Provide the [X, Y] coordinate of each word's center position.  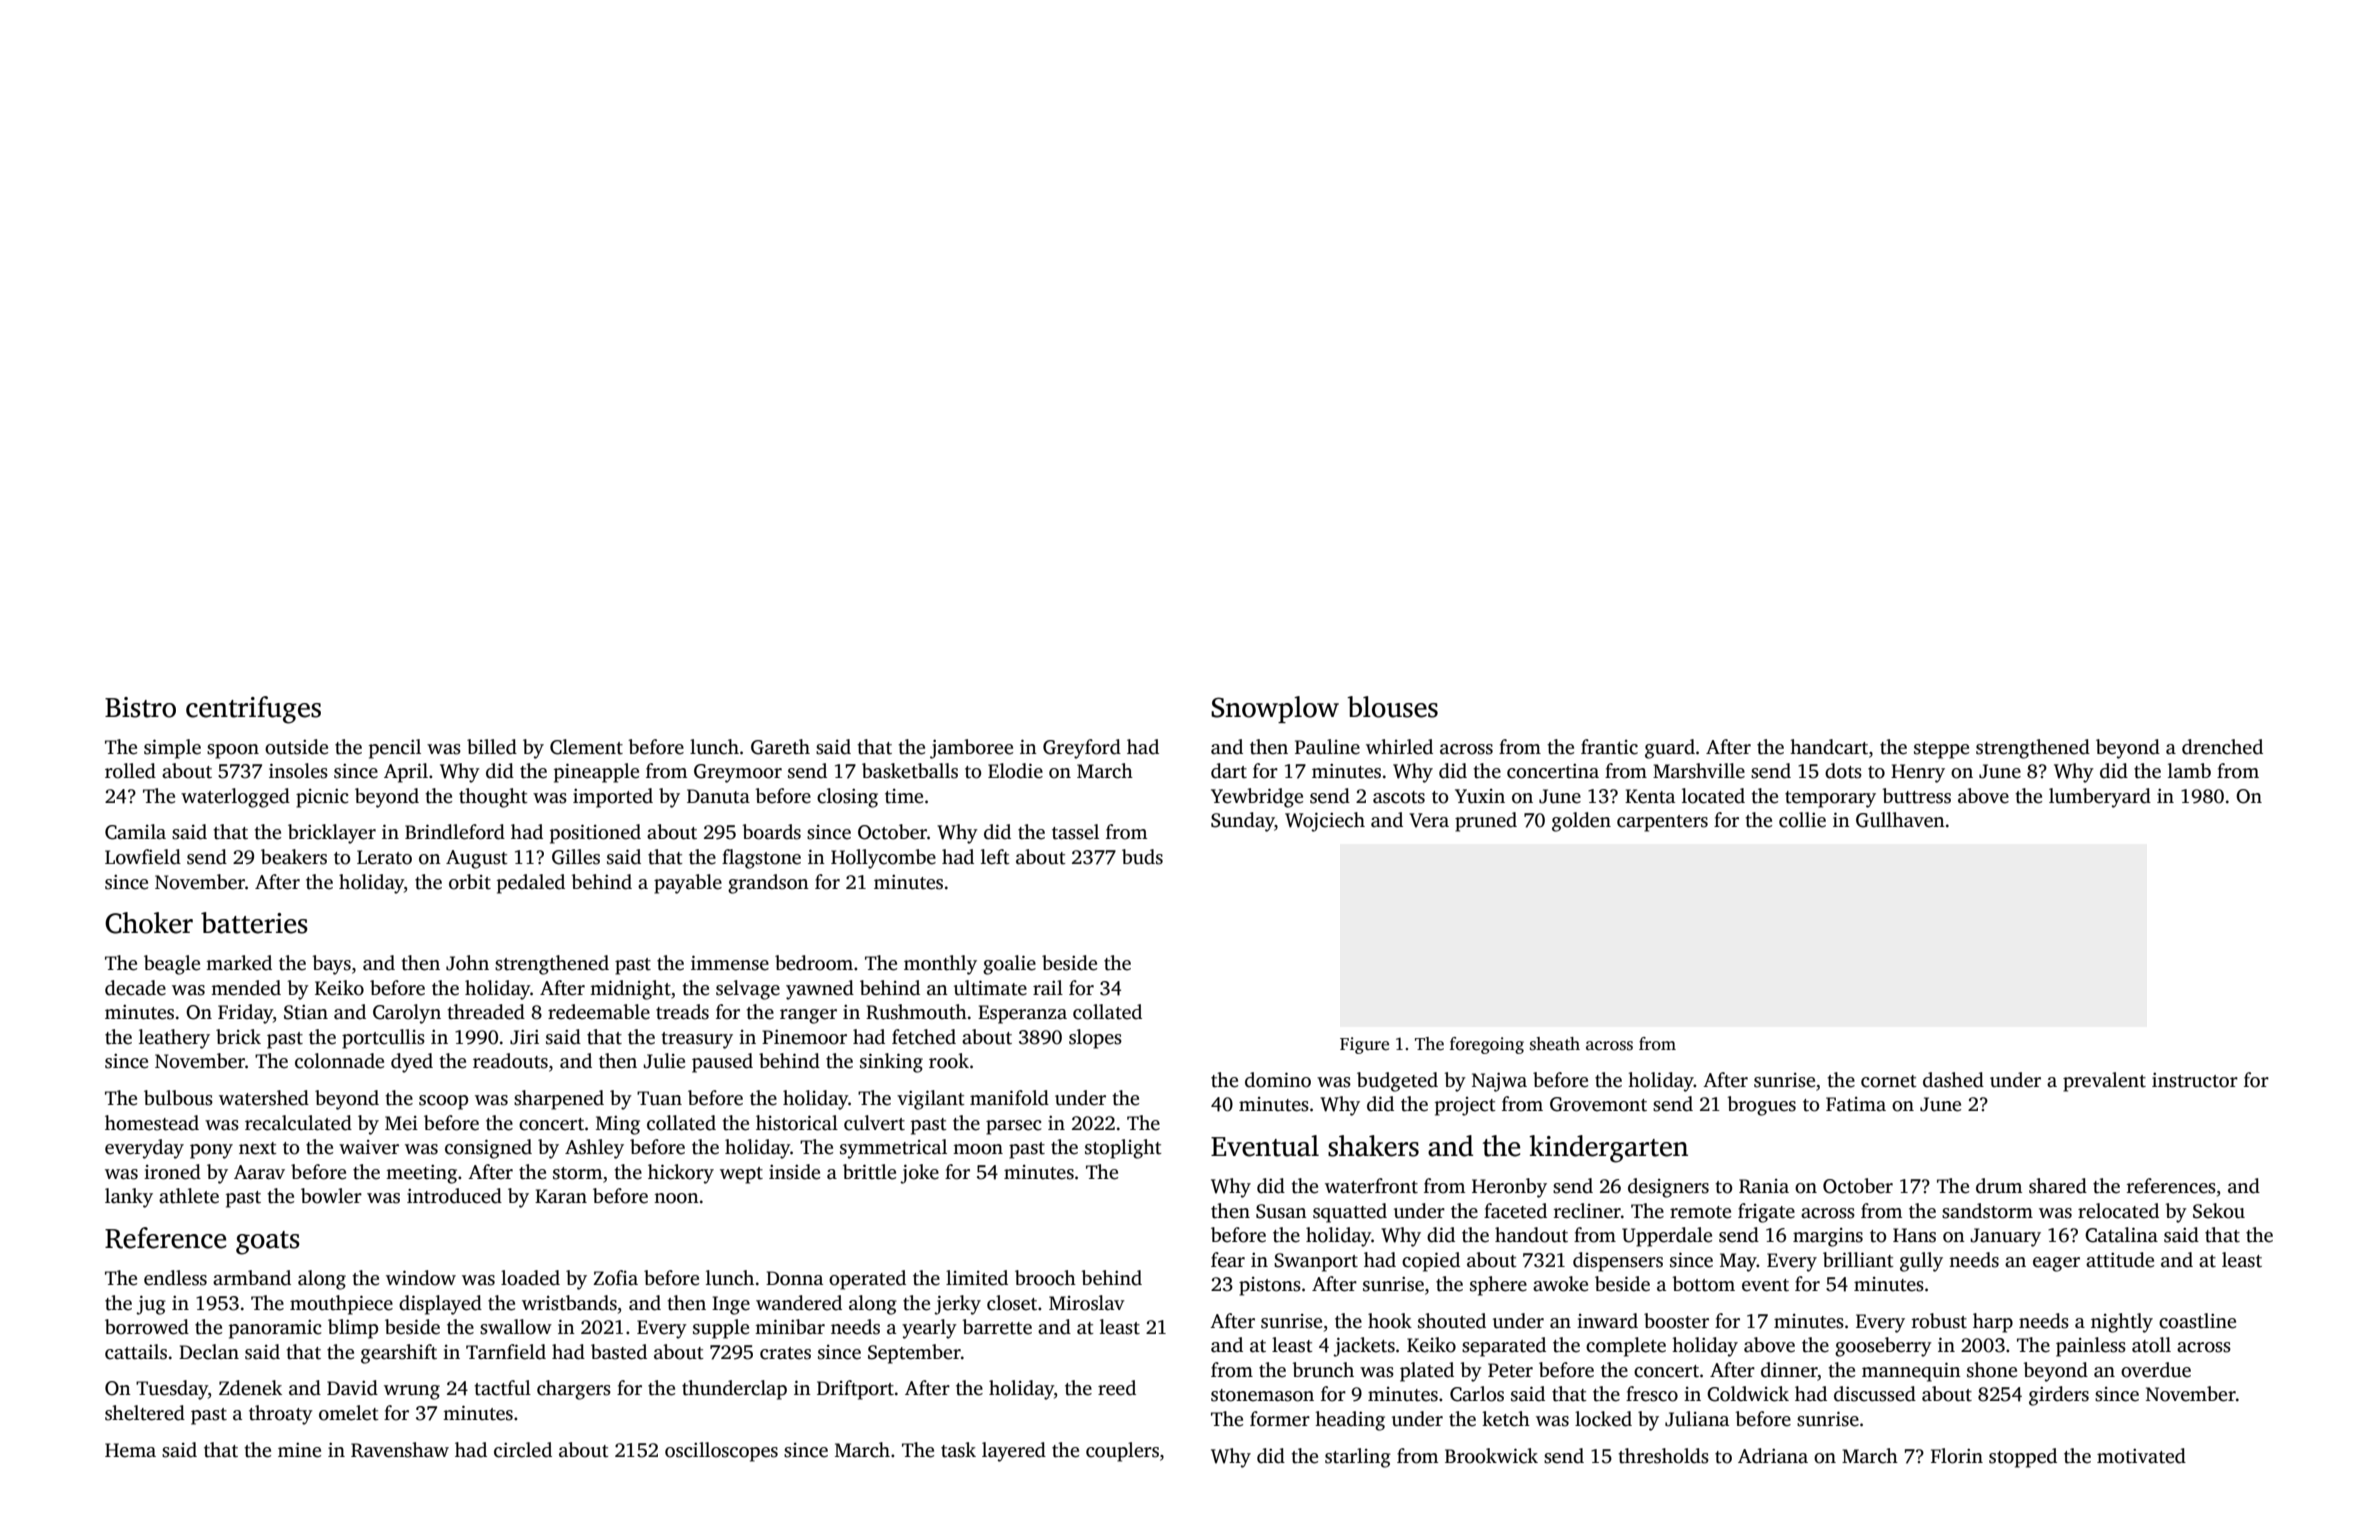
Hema [130, 1450]
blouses [1392, 707]
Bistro [140, 707]
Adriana [1773, 1456]
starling [1358, 1458]
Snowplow [1275, 709]
